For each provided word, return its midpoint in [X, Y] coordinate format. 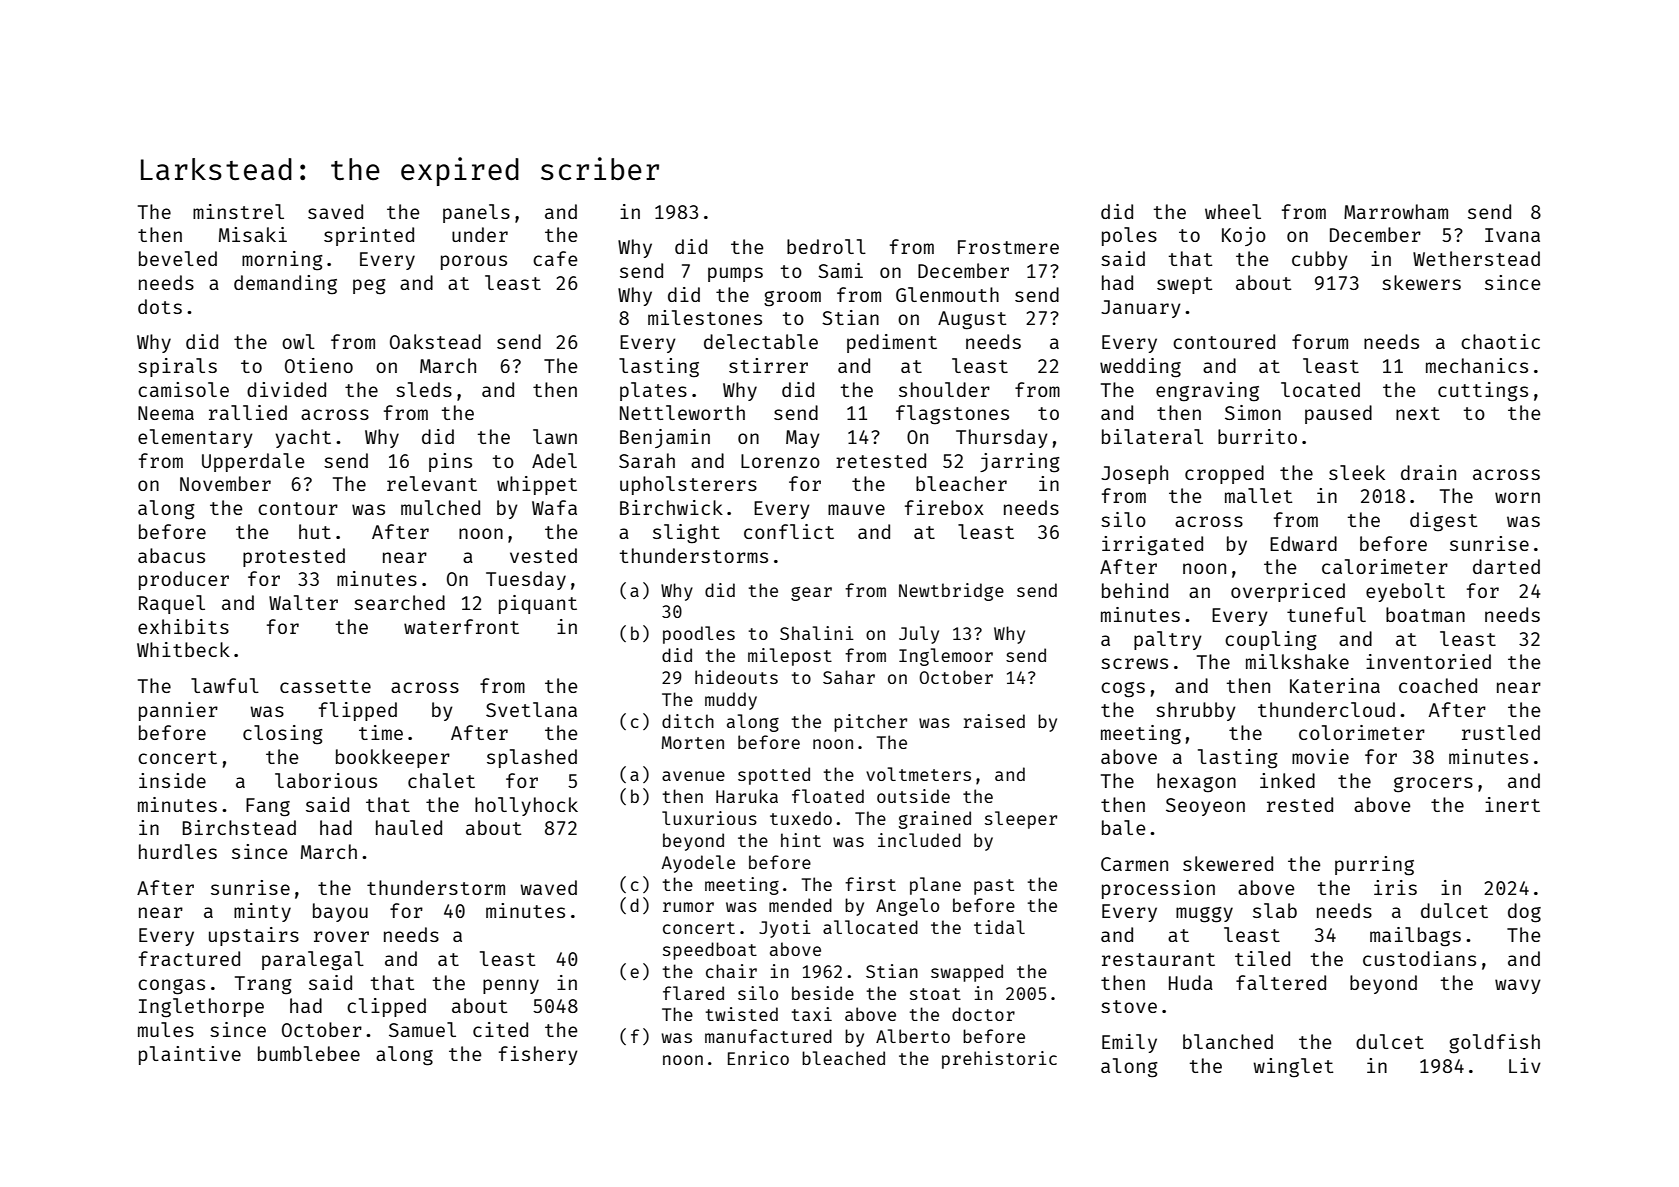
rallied [248, 412]
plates [653, 391]
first [870, 884]
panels [476, 213]
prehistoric [999, 1060]
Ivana [1512, 235]
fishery [538, 1055]
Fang [268, 807]
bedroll [826, 246]
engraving [1207, 392]
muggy [1204, 915]
